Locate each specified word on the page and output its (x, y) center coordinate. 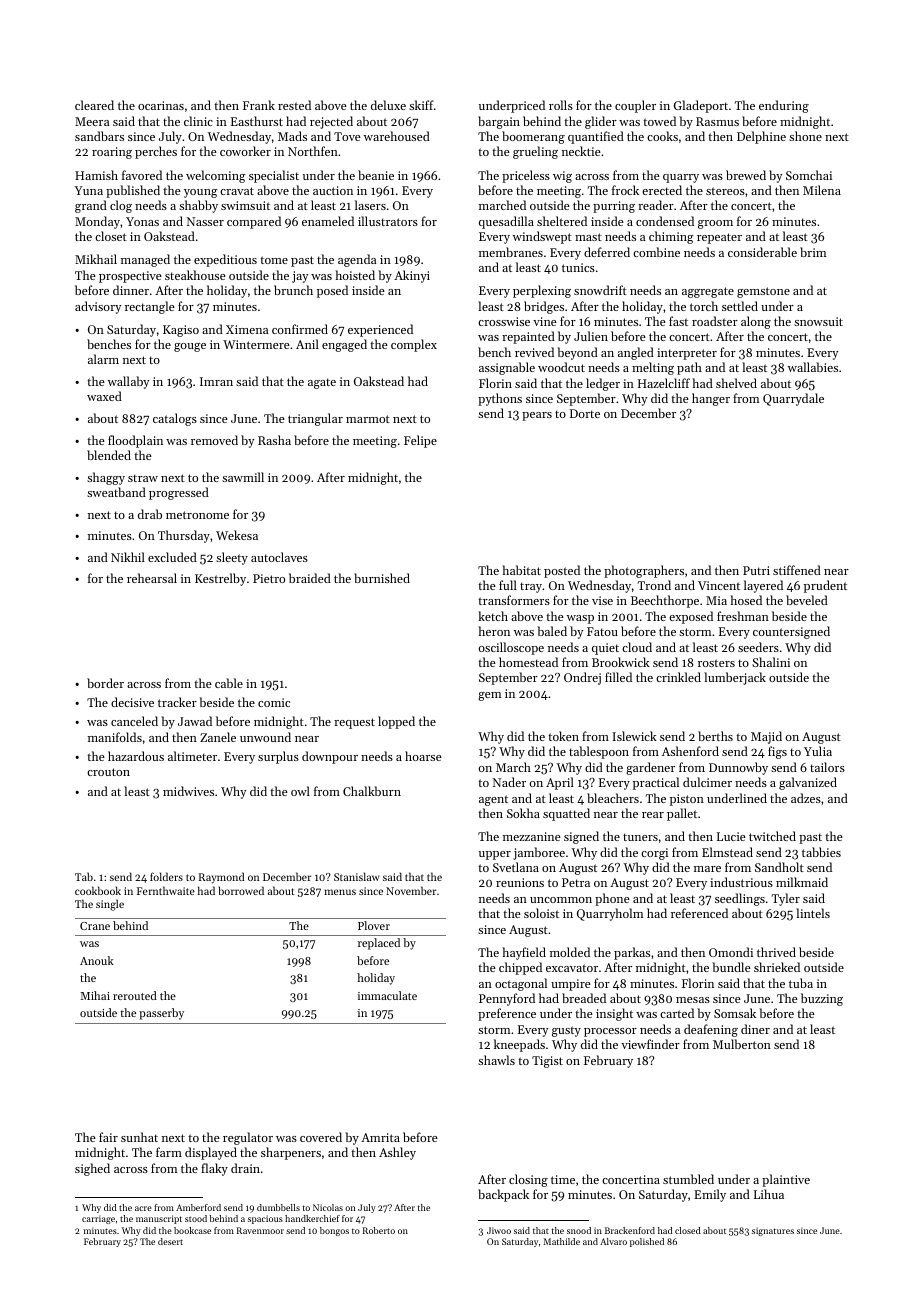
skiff (421, 105)
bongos (334, 1231)
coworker (245, 151)
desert (170, 1241)
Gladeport (701, 106)
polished (647, 1242)
